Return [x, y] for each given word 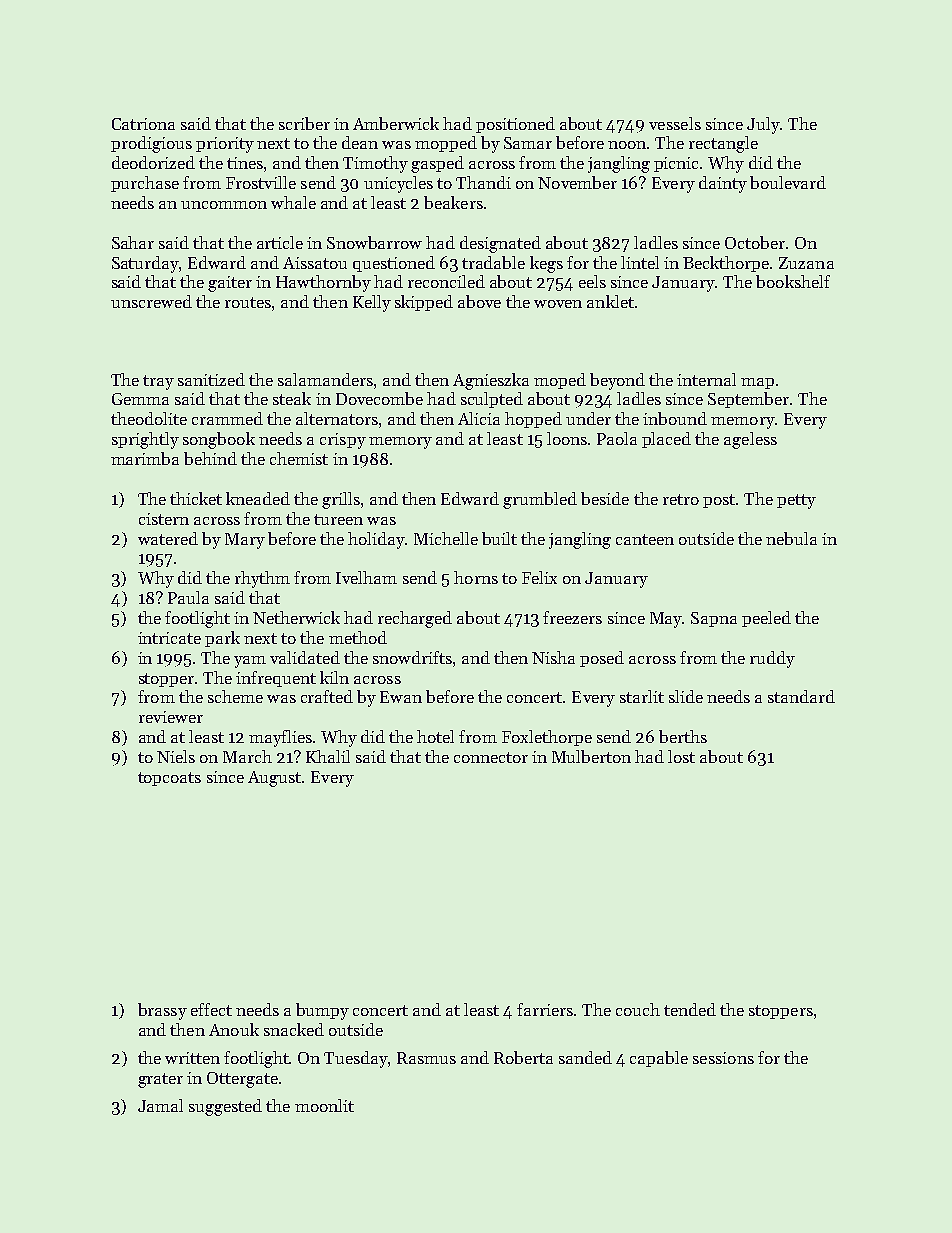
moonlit [324, 1105]
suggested [225, 1107]
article [280, 242]
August [274, 779]
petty [796, 501]
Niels [176, 756]
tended [690, 1009]
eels [592, 281]
